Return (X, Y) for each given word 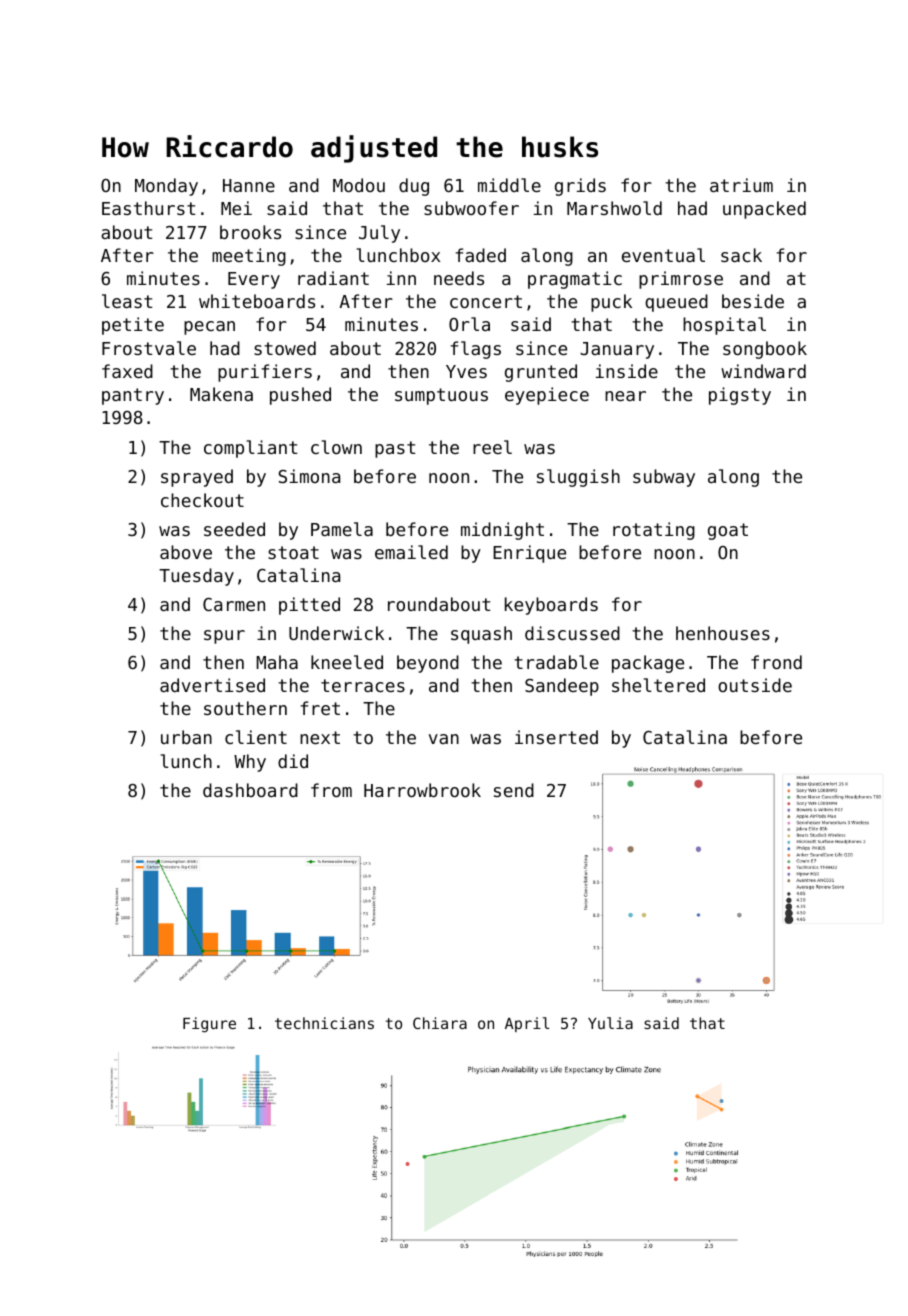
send (514, 790)
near (625, 396)
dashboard (250, 790)
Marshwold (614, 208)
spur (224, 637)
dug (414, 187)
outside (755, 685)
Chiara (440, 1023)
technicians (324, 1023)
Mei (236, 208)
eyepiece (547, 396)
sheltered (658, 685)
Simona (309, 476)
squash (481, 635)
